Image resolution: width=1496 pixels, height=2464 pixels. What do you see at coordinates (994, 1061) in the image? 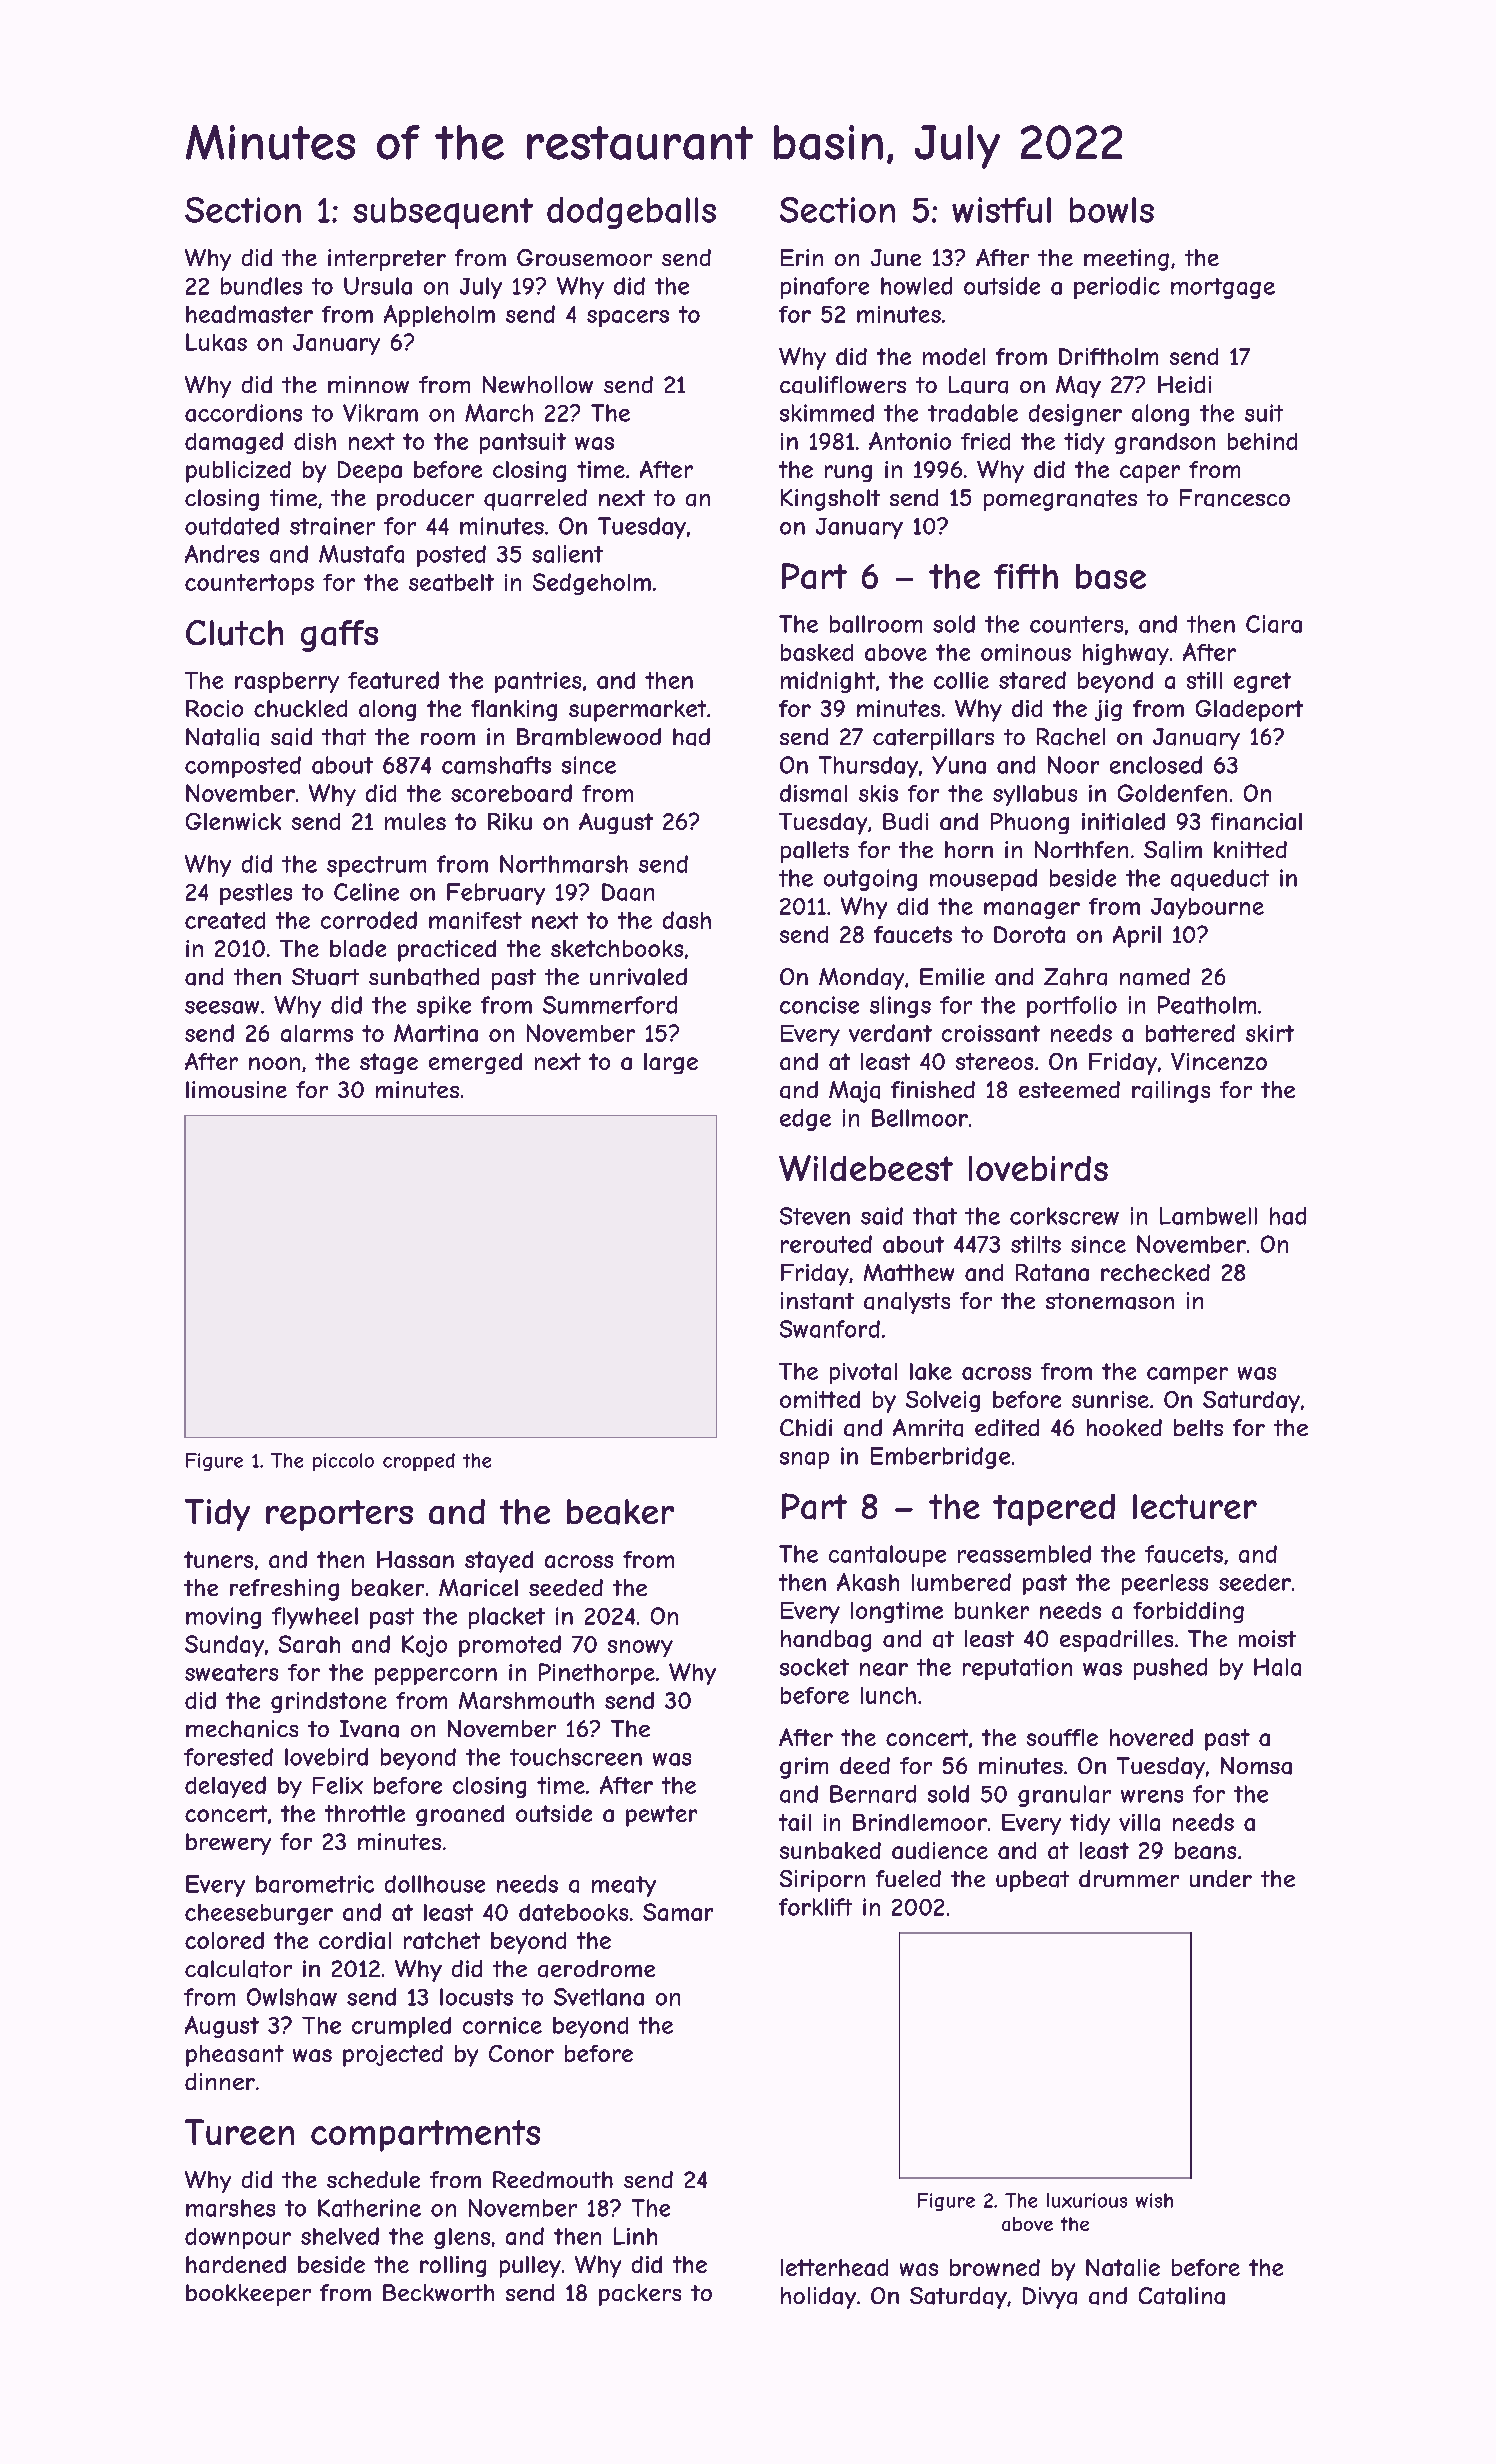
I see `stereos` at bounding box center [994, 1061].
